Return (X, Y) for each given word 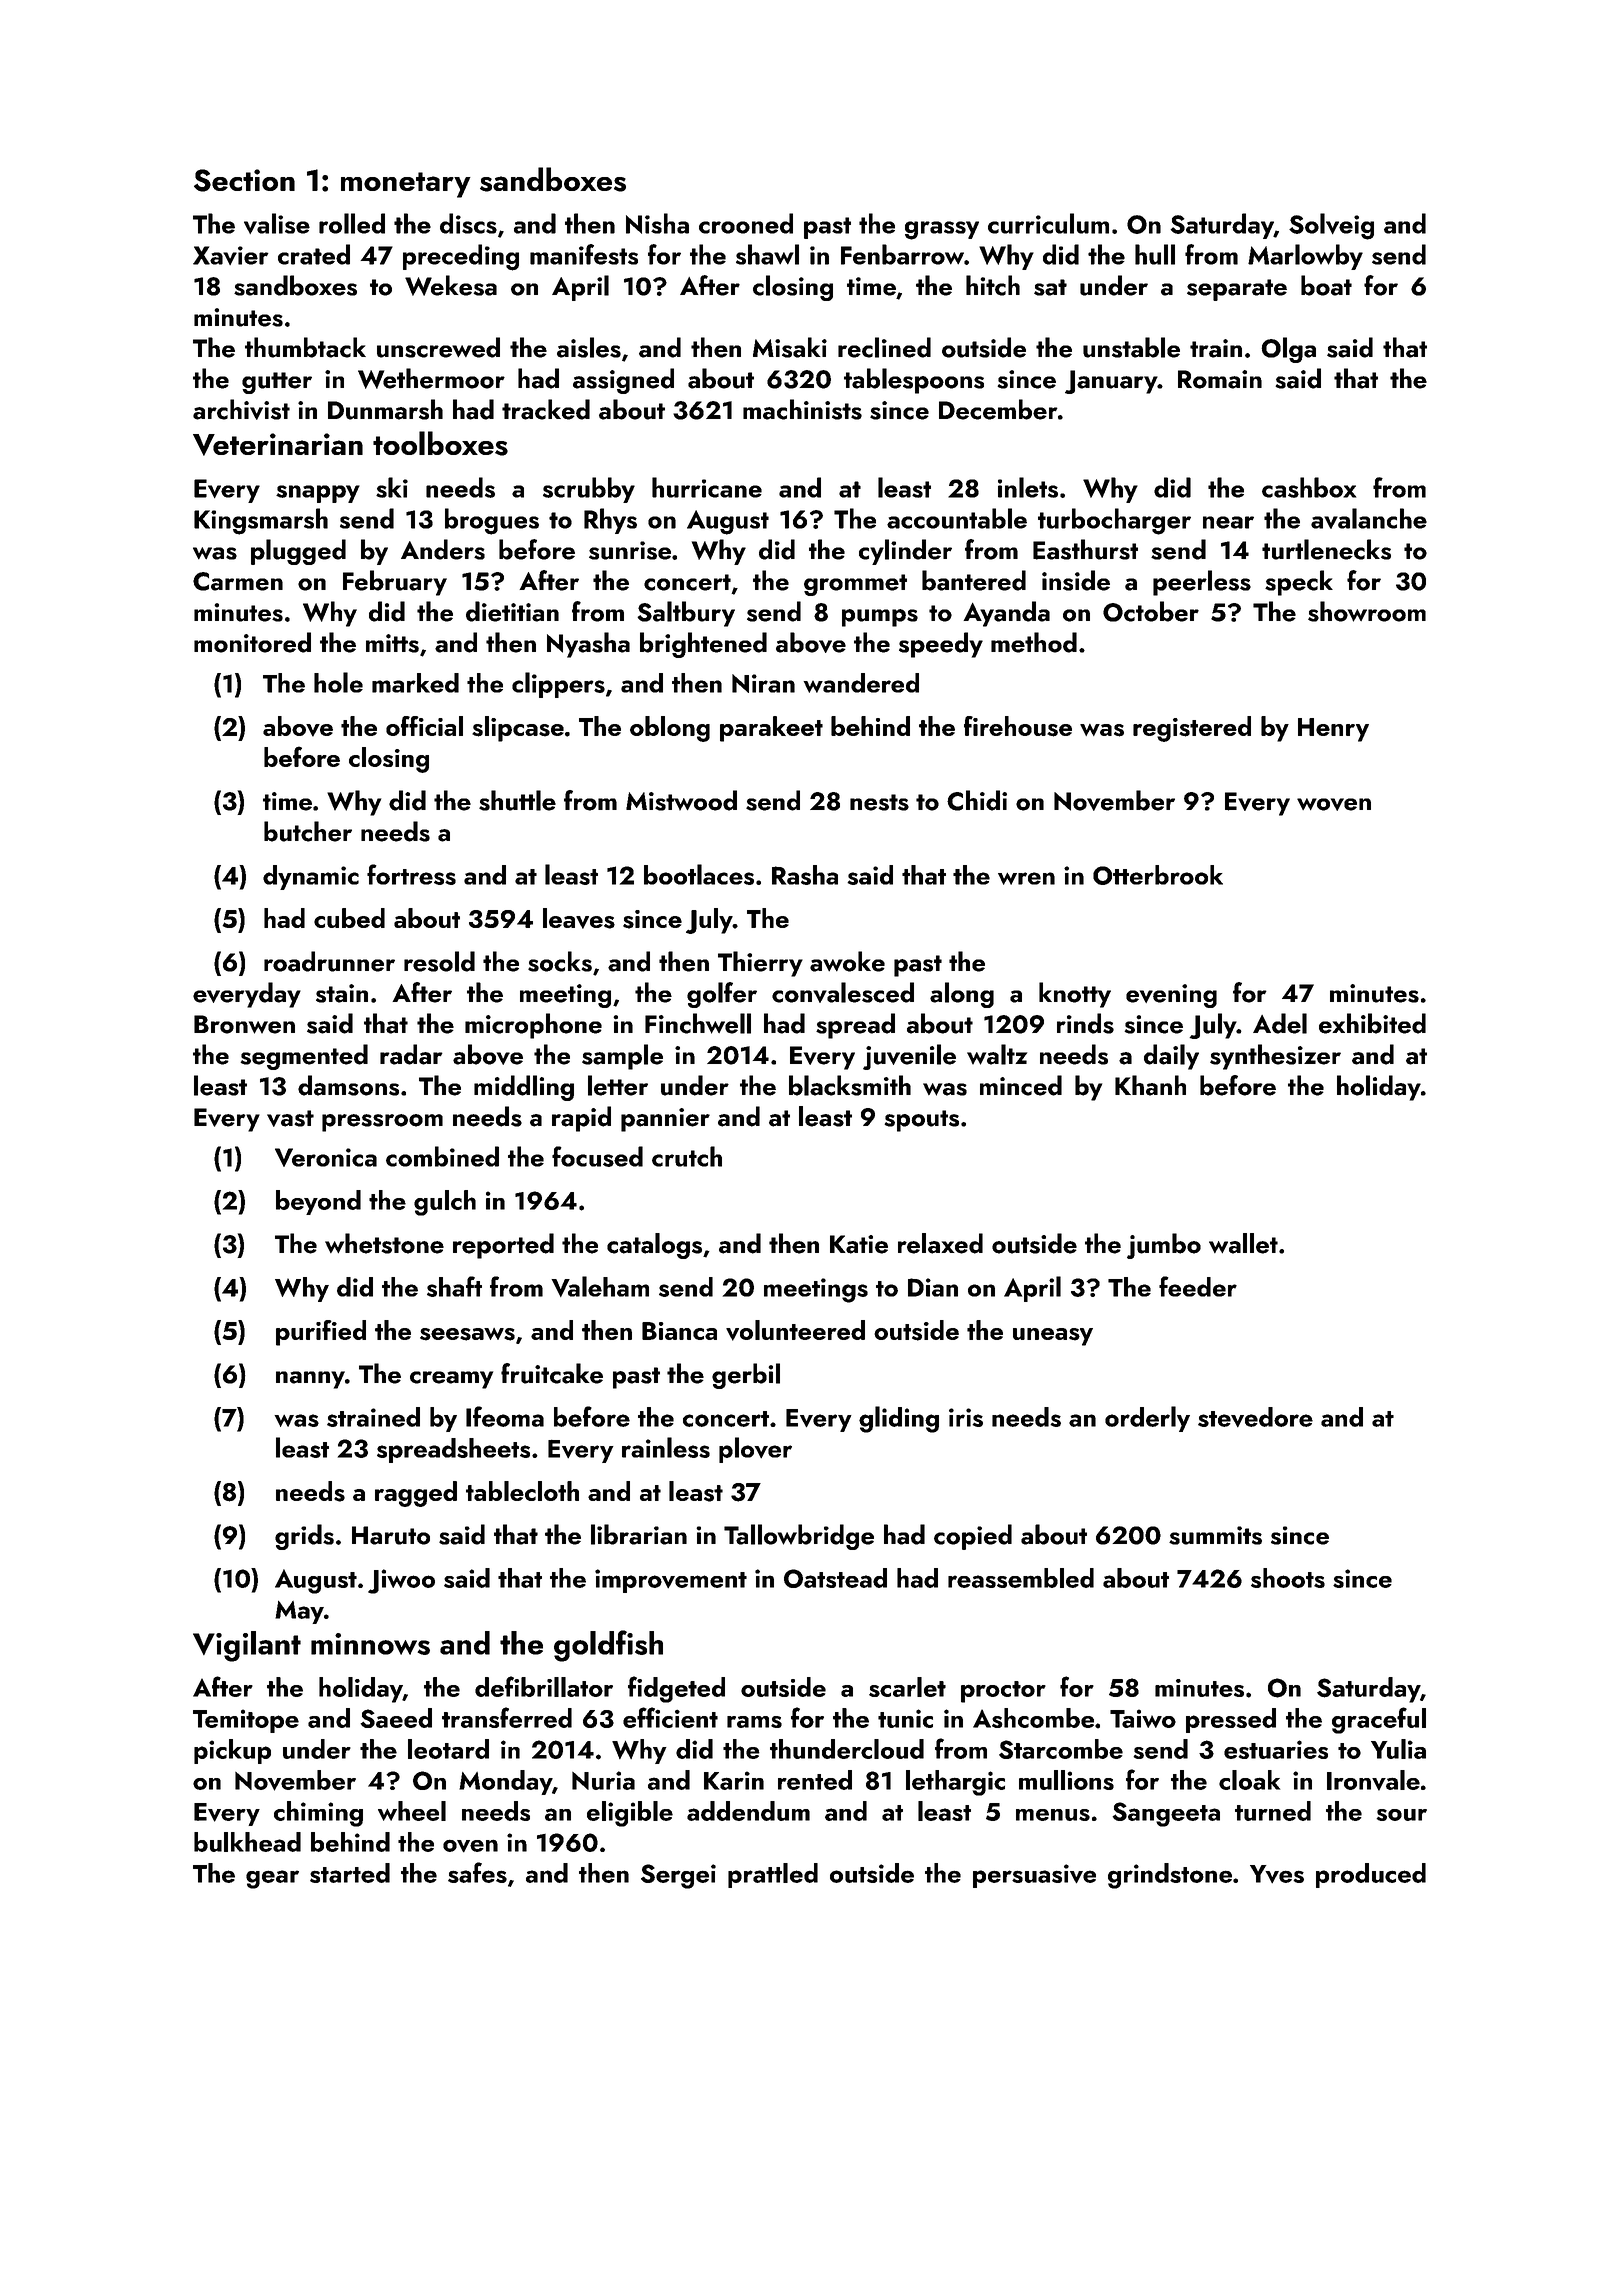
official (424, 726)
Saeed (396, 1718)
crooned (746, 223)
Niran (763, 683)
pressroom (382, 1123)
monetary (406, 185)
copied (973, 1537)
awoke (847, 961)
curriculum (1048, 223)
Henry (1333, 730)
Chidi (977, 800)
